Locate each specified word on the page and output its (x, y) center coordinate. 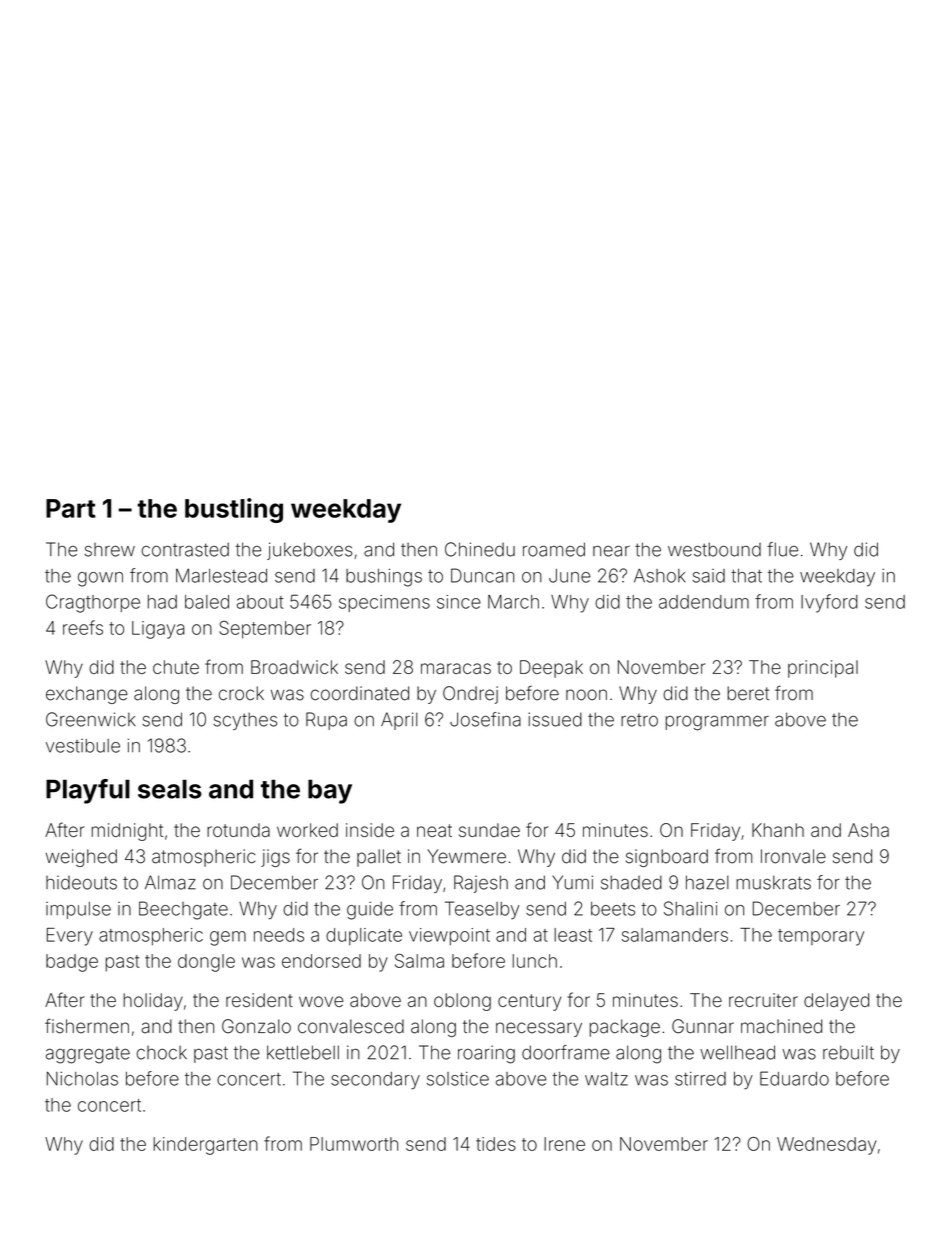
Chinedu (480, 549)
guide (370, 911)
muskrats (773, 882)
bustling (234, 510)
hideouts (81, 882)
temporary (821, 937)
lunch (535, 961)
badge (72, 963)
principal (823, 669)
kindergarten (205, 1146)
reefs (83, 627)
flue (782, 549)
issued (555, 719)
